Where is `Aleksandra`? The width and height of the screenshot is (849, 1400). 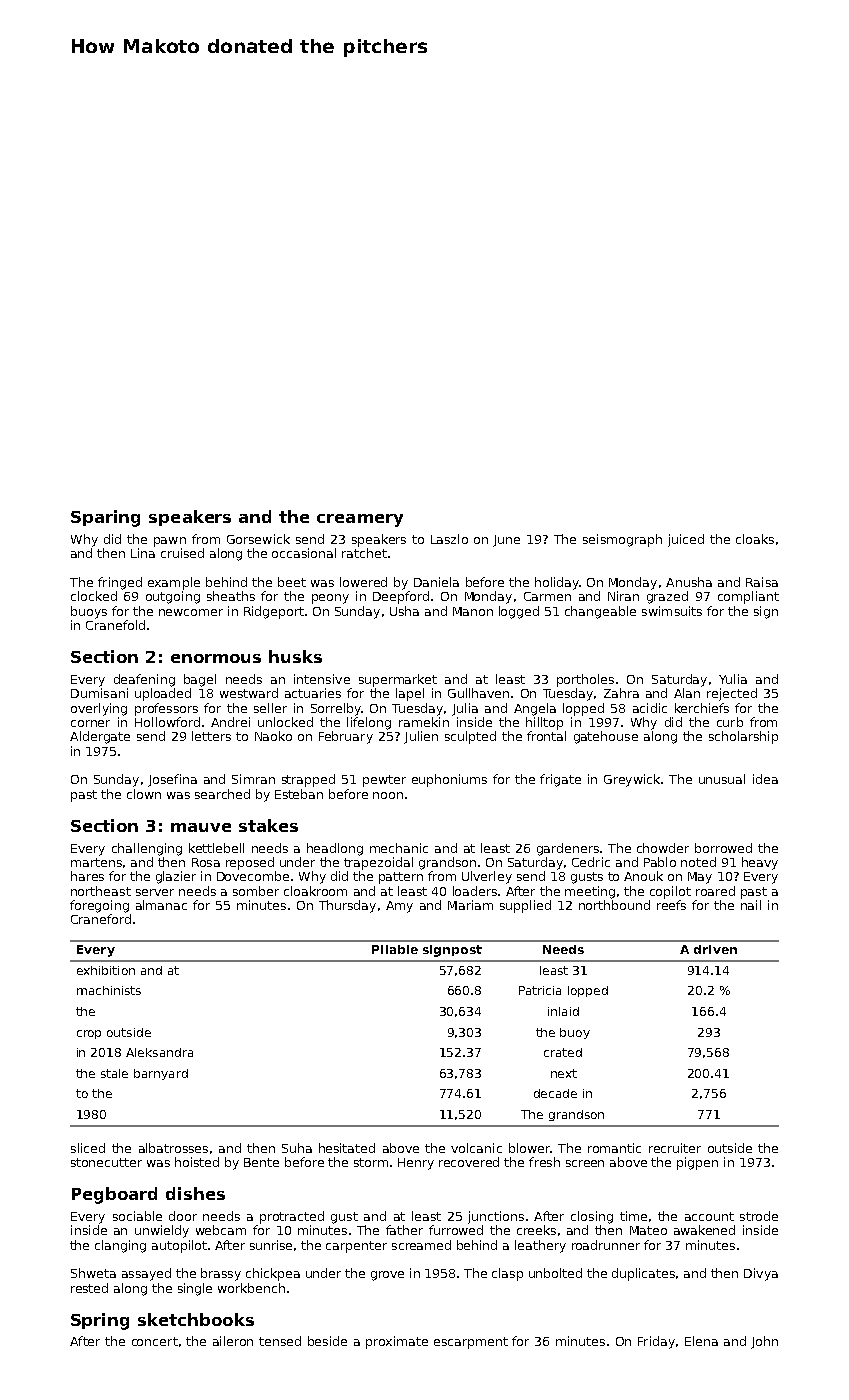 Aleksandra is located at coordinates (159, 1052).
